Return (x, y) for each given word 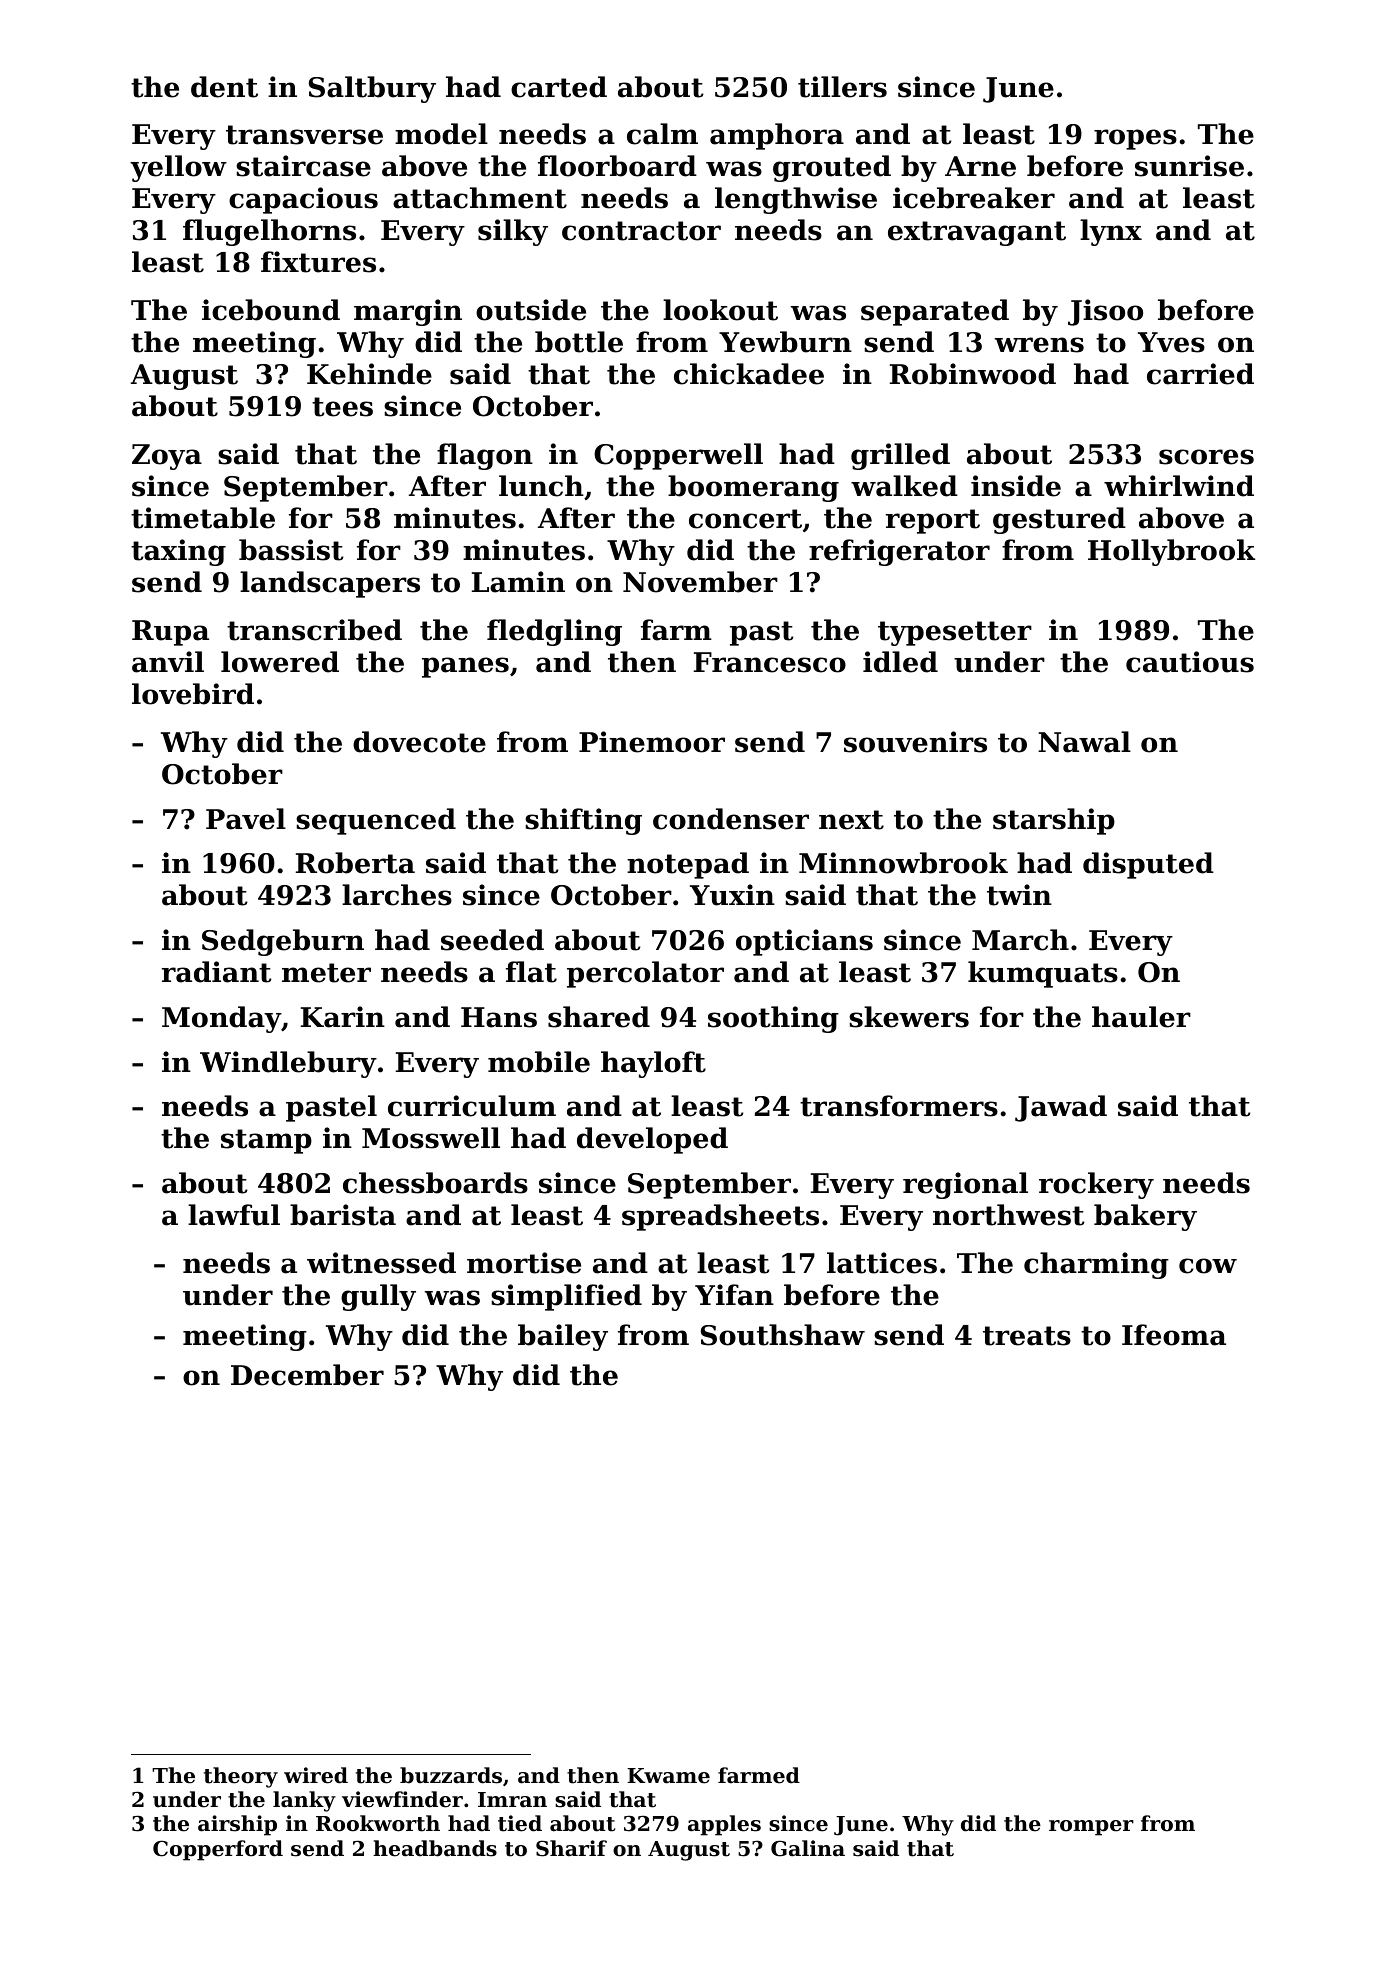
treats (1027, 1336)
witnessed (381, 1263)
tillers (842, 87)
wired (316, 1775)
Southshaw (783, 1335)
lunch (541, 486)
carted (559, 87)
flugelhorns (269, 232)
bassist (291, 550)
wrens (1039, 345)
